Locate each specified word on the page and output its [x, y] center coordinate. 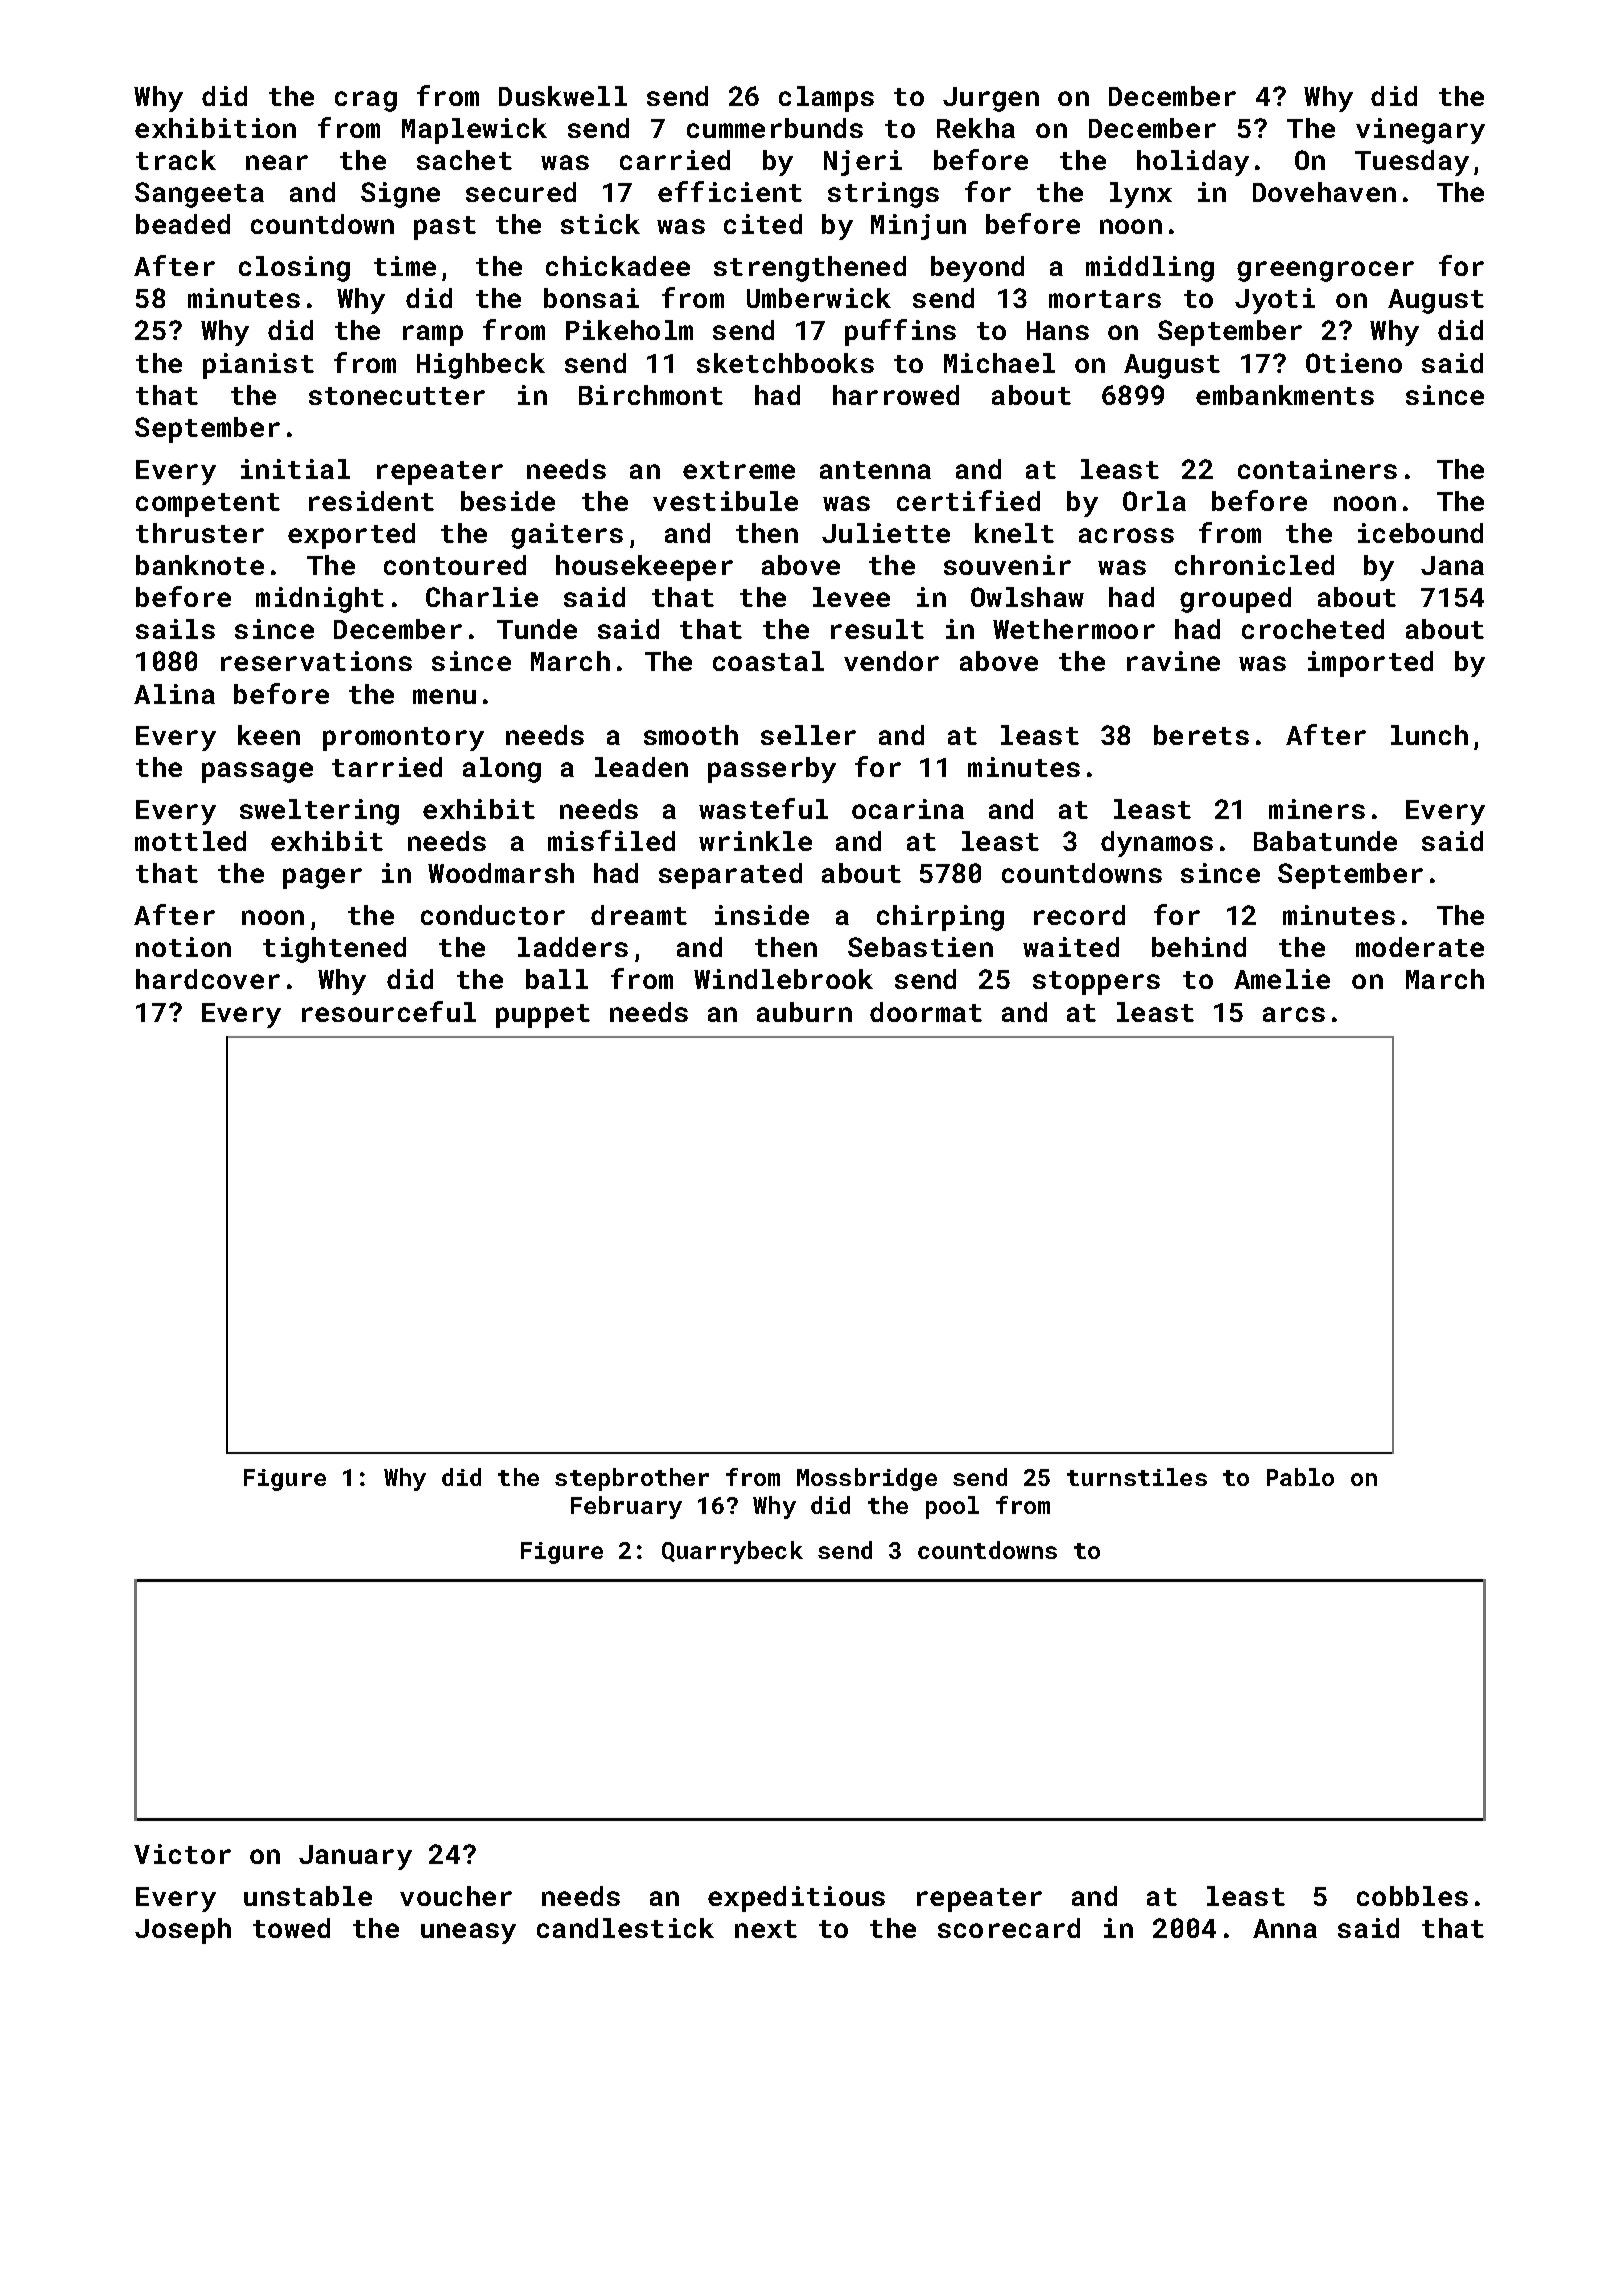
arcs [1294, 1014]
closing [294, 269]
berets [1201, 735]
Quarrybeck [732, 1552]
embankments [1285, 395]
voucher [456, 1896]
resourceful [389, 1011]
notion [183, 947]
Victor [182, 1854]
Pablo [1300, 1477]
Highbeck [481, 366]
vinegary [1420, 131]
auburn [804, 1012]
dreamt [639, 915]
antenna [875, 470]
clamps [826, 99]
